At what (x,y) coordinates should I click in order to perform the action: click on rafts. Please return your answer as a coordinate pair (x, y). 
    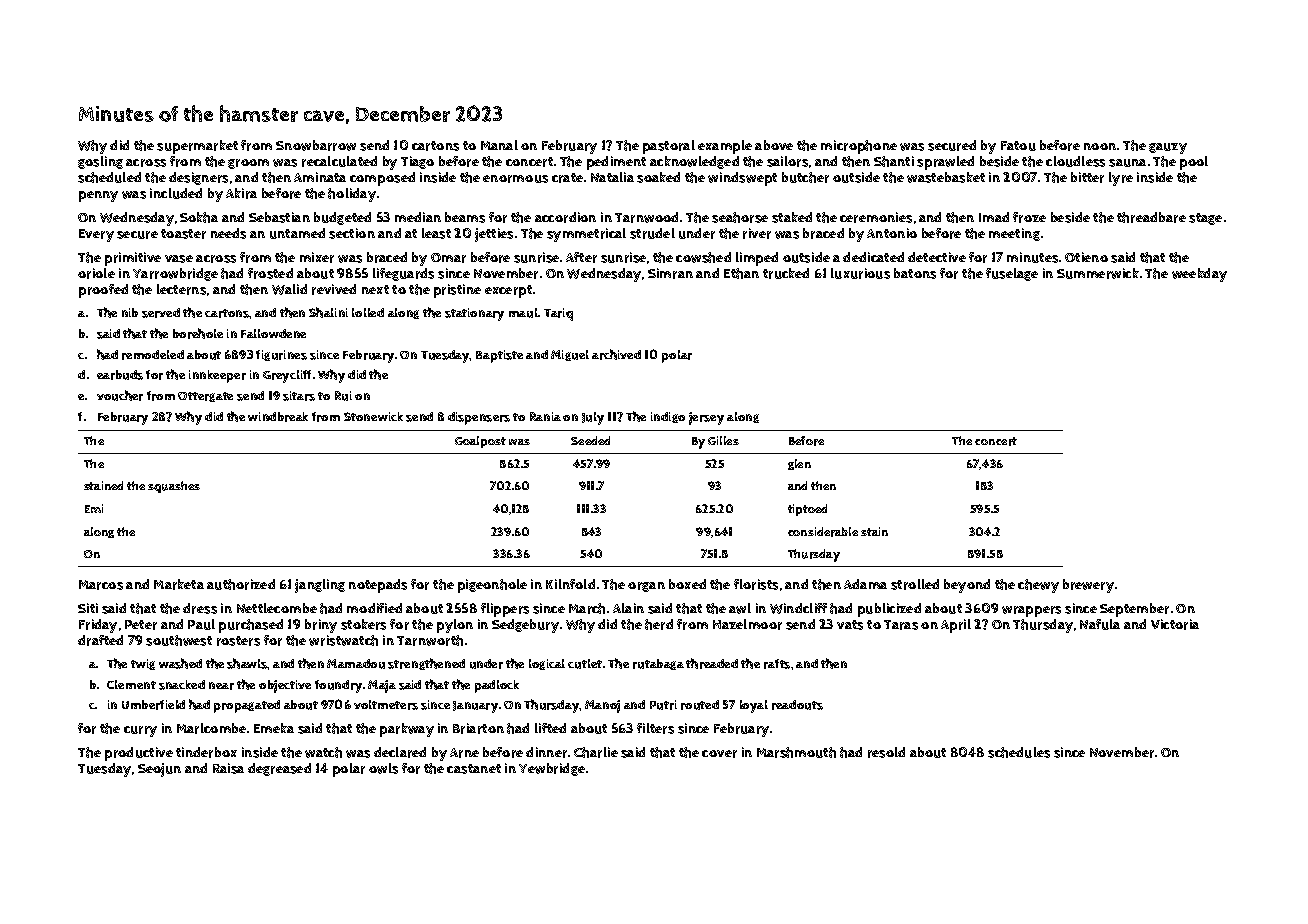
    Looking at the image, I should click on (777, 664).
